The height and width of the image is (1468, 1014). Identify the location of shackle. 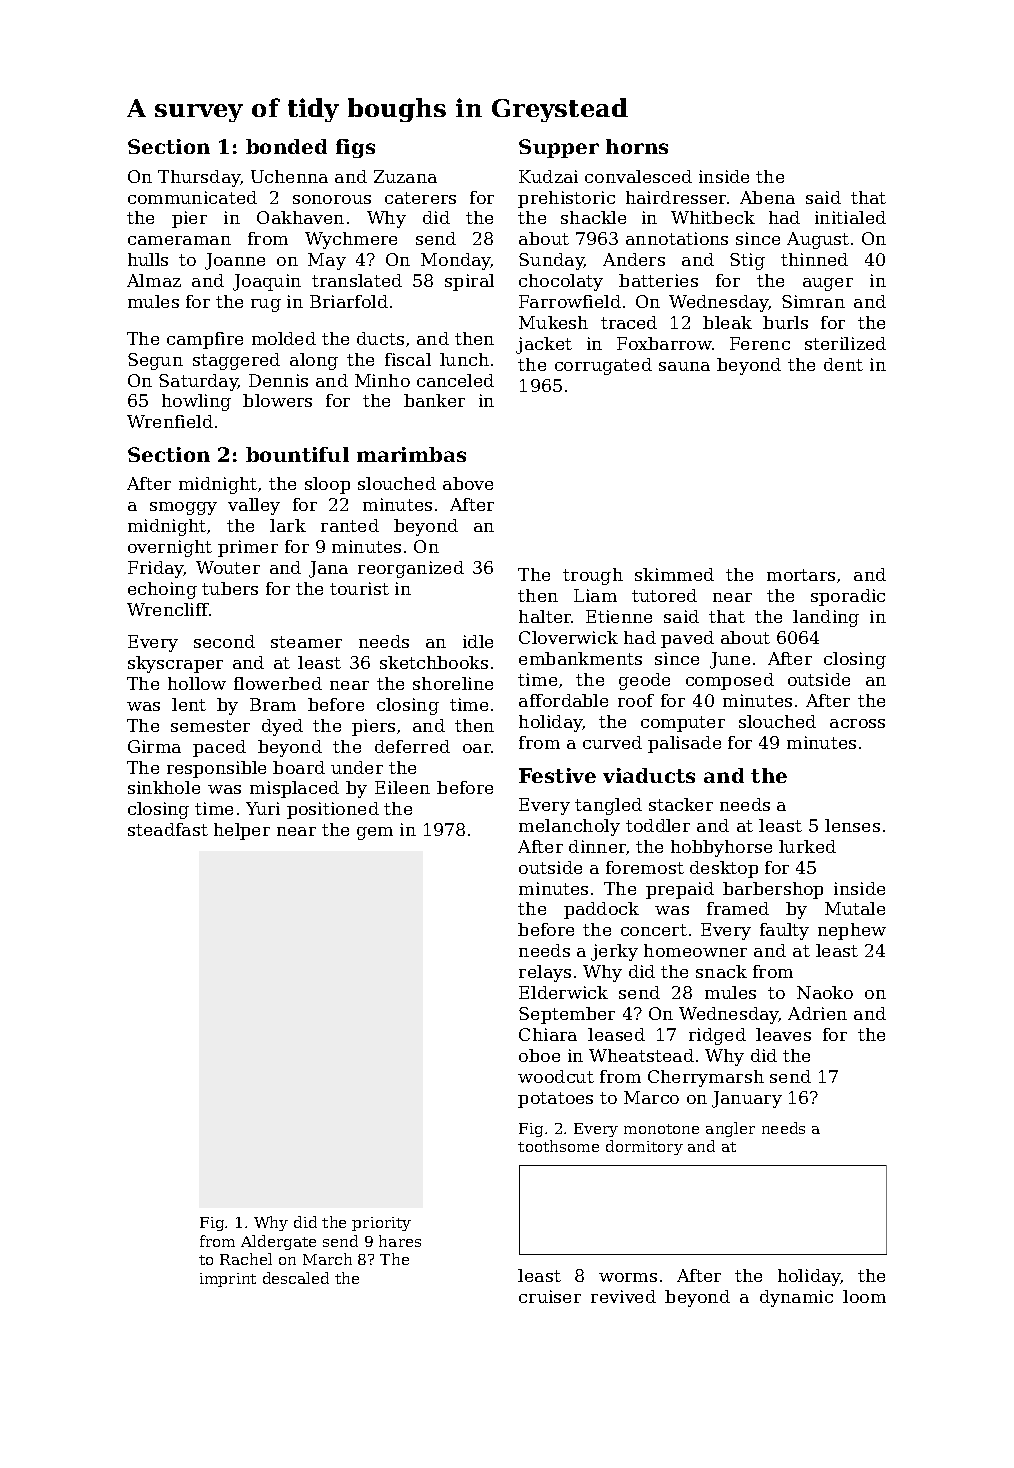
(593, 217).
